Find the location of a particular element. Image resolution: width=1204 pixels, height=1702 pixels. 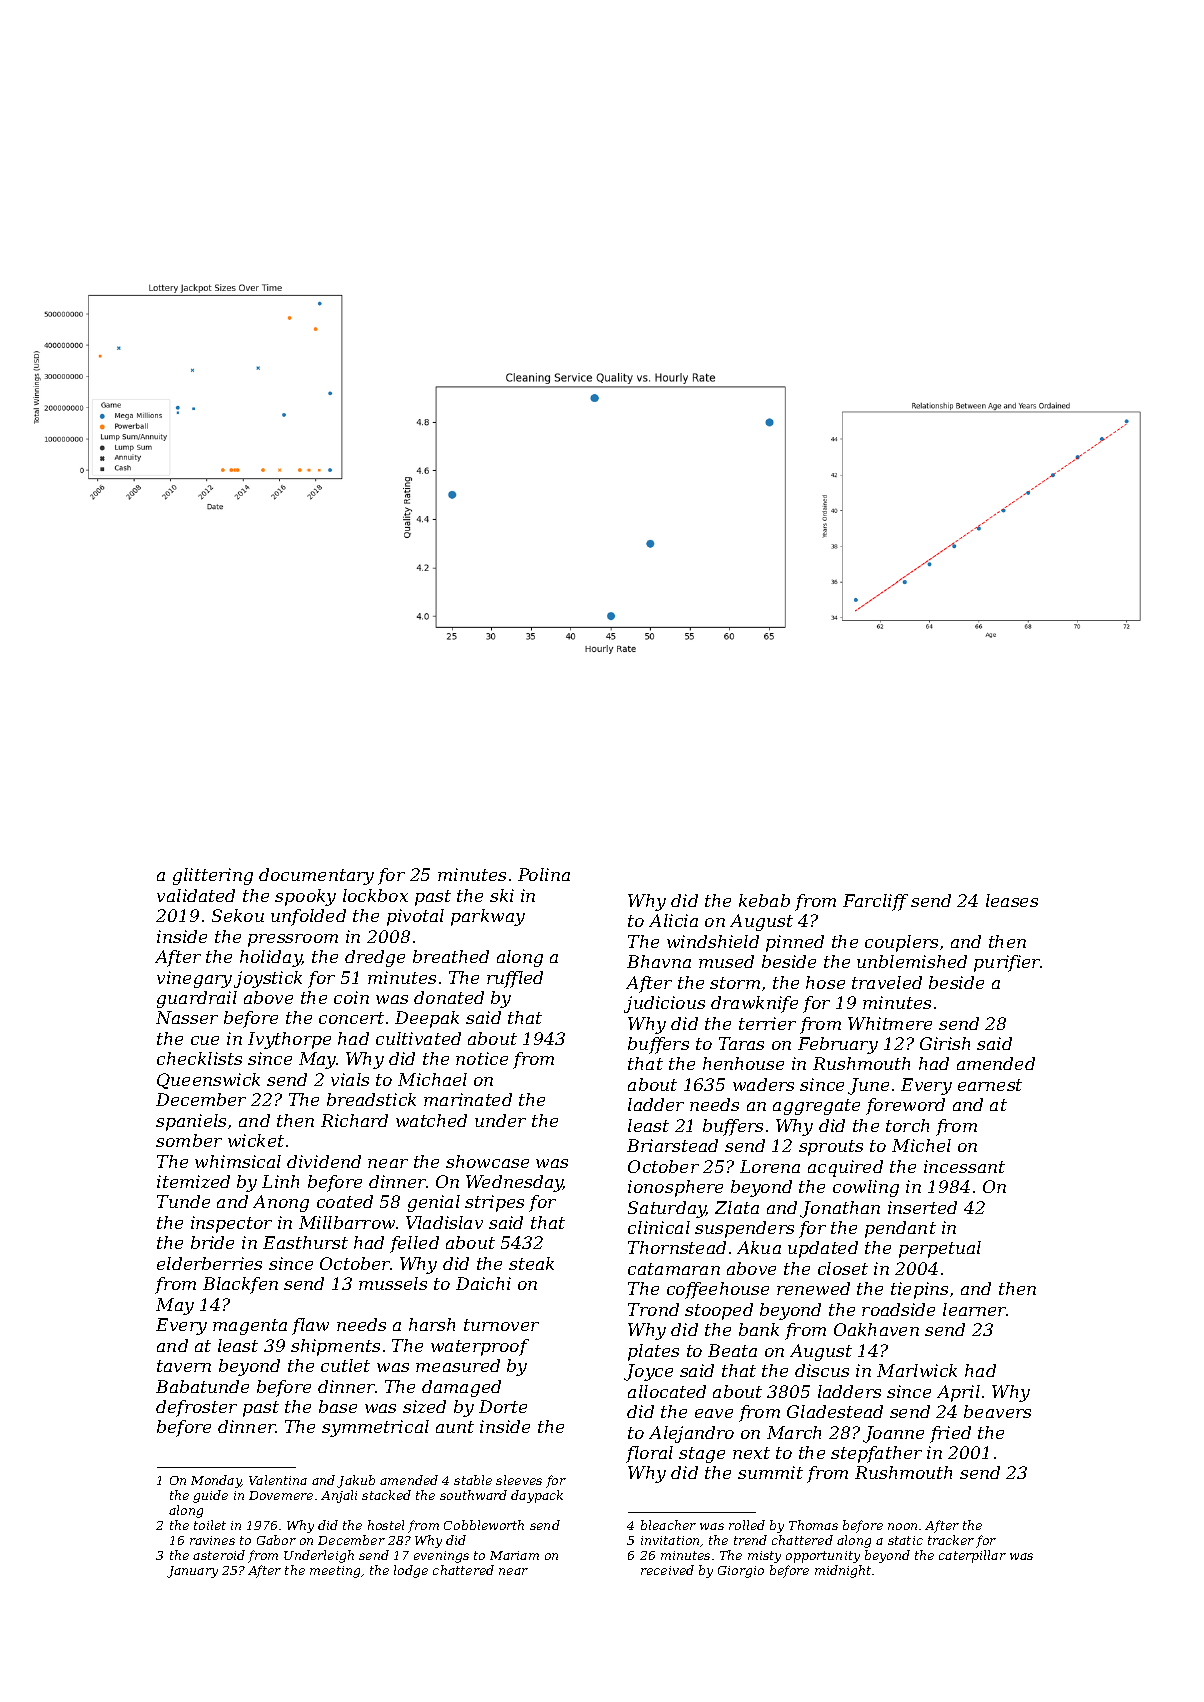

asteroid is located at coordinates (219, 1555).
